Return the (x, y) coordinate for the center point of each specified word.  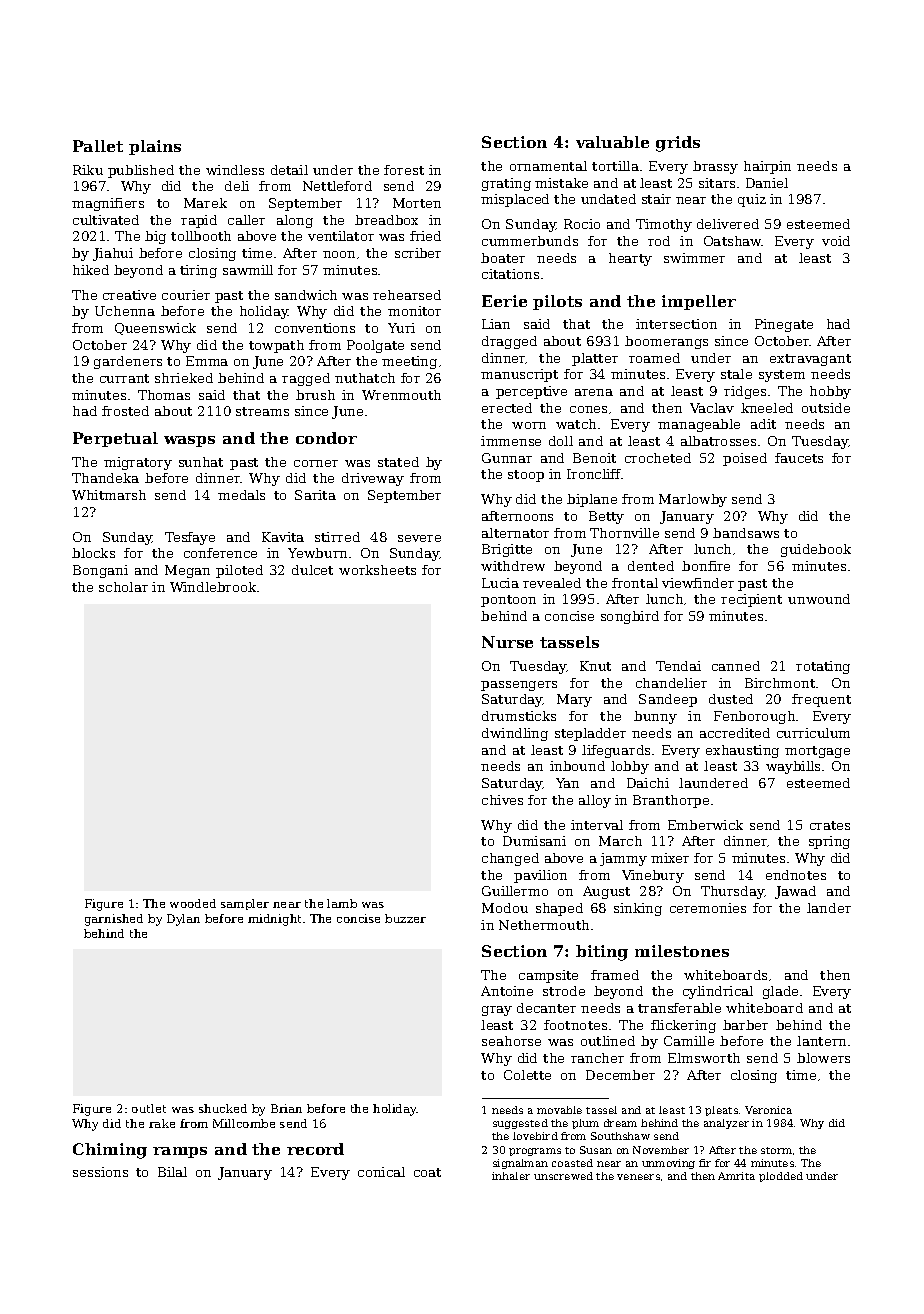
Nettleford (337, 186)
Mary (574, 700)
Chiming (110, 1151)
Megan (187, 571)
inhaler (511, 1176)
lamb (342, 903)
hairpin (767, 167)
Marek (205, 203)
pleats (721, 1111)
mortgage (817, 752)
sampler (245, 904)
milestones (682, 951)
